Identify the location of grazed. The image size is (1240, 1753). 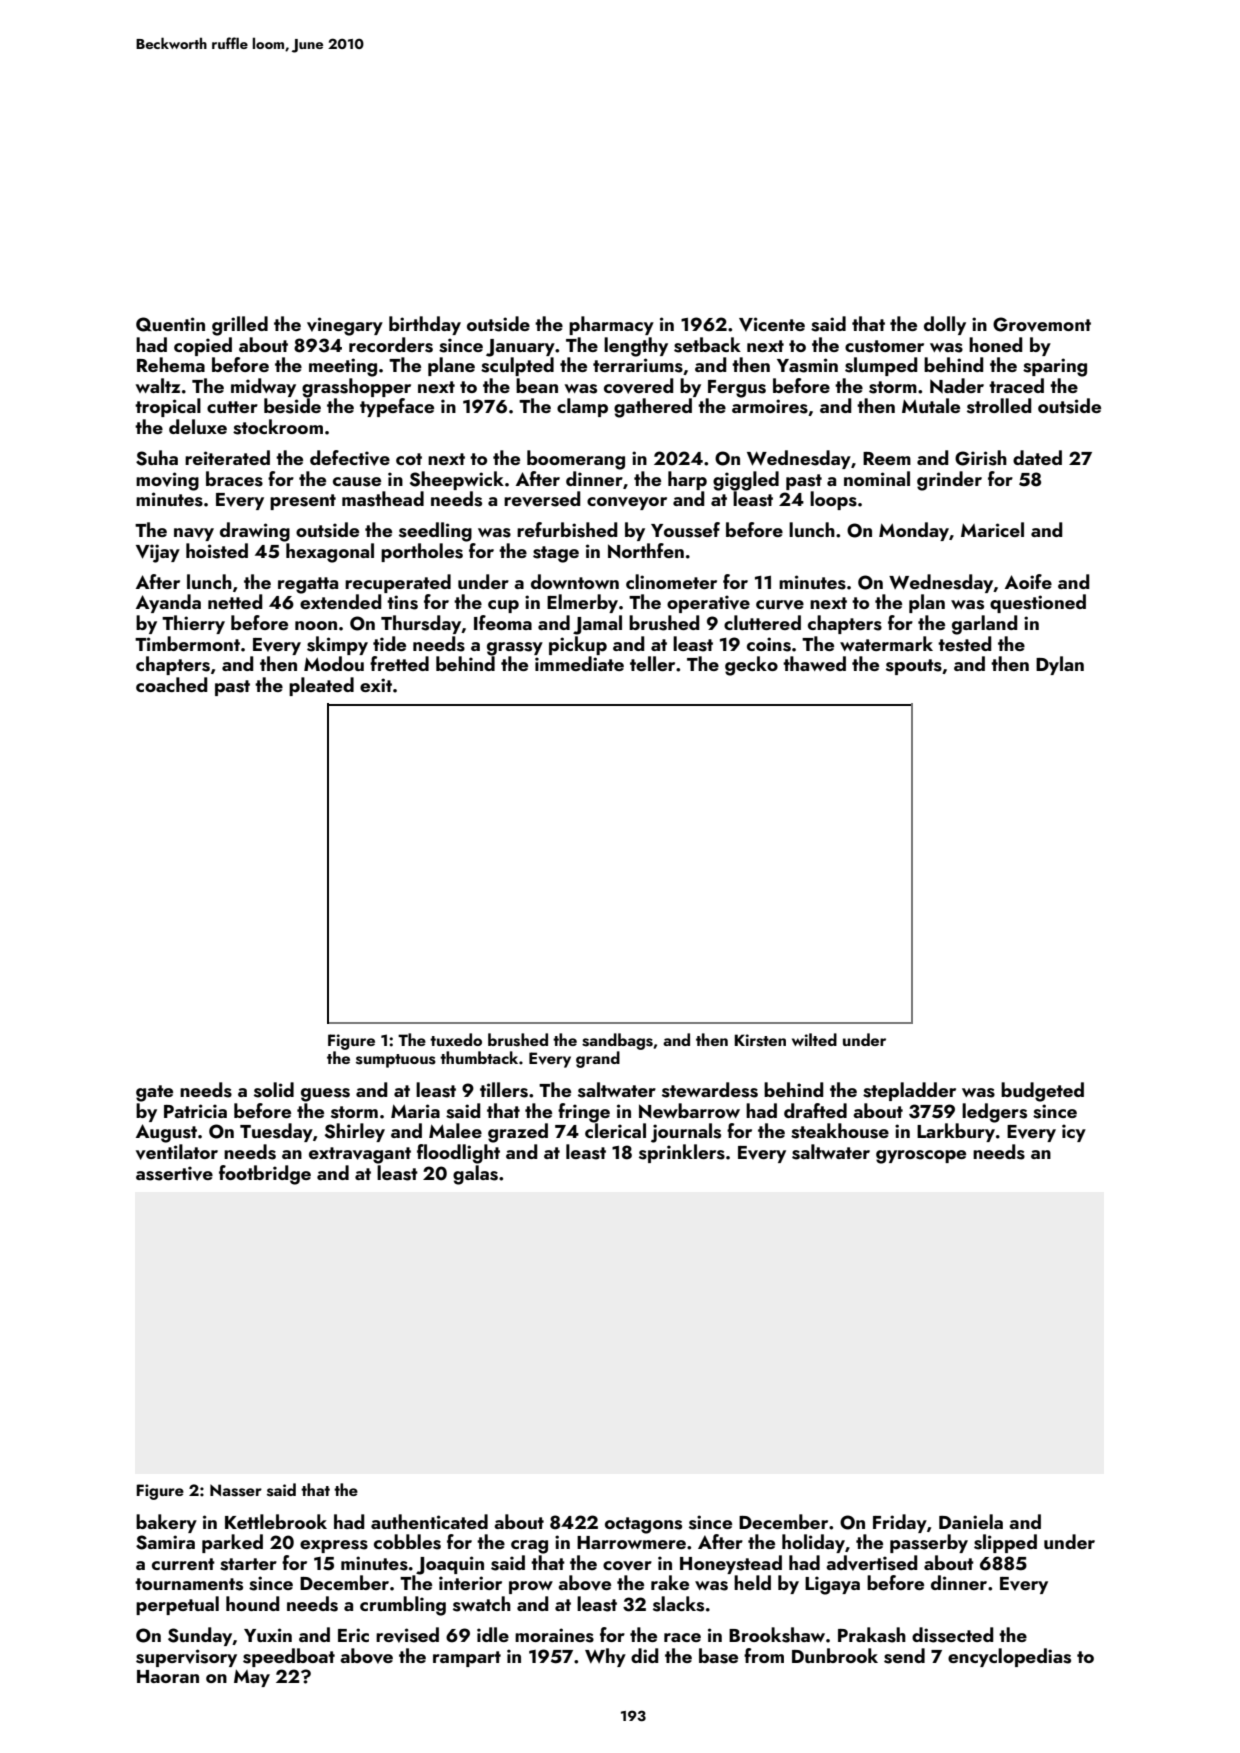
(518, 1133).
